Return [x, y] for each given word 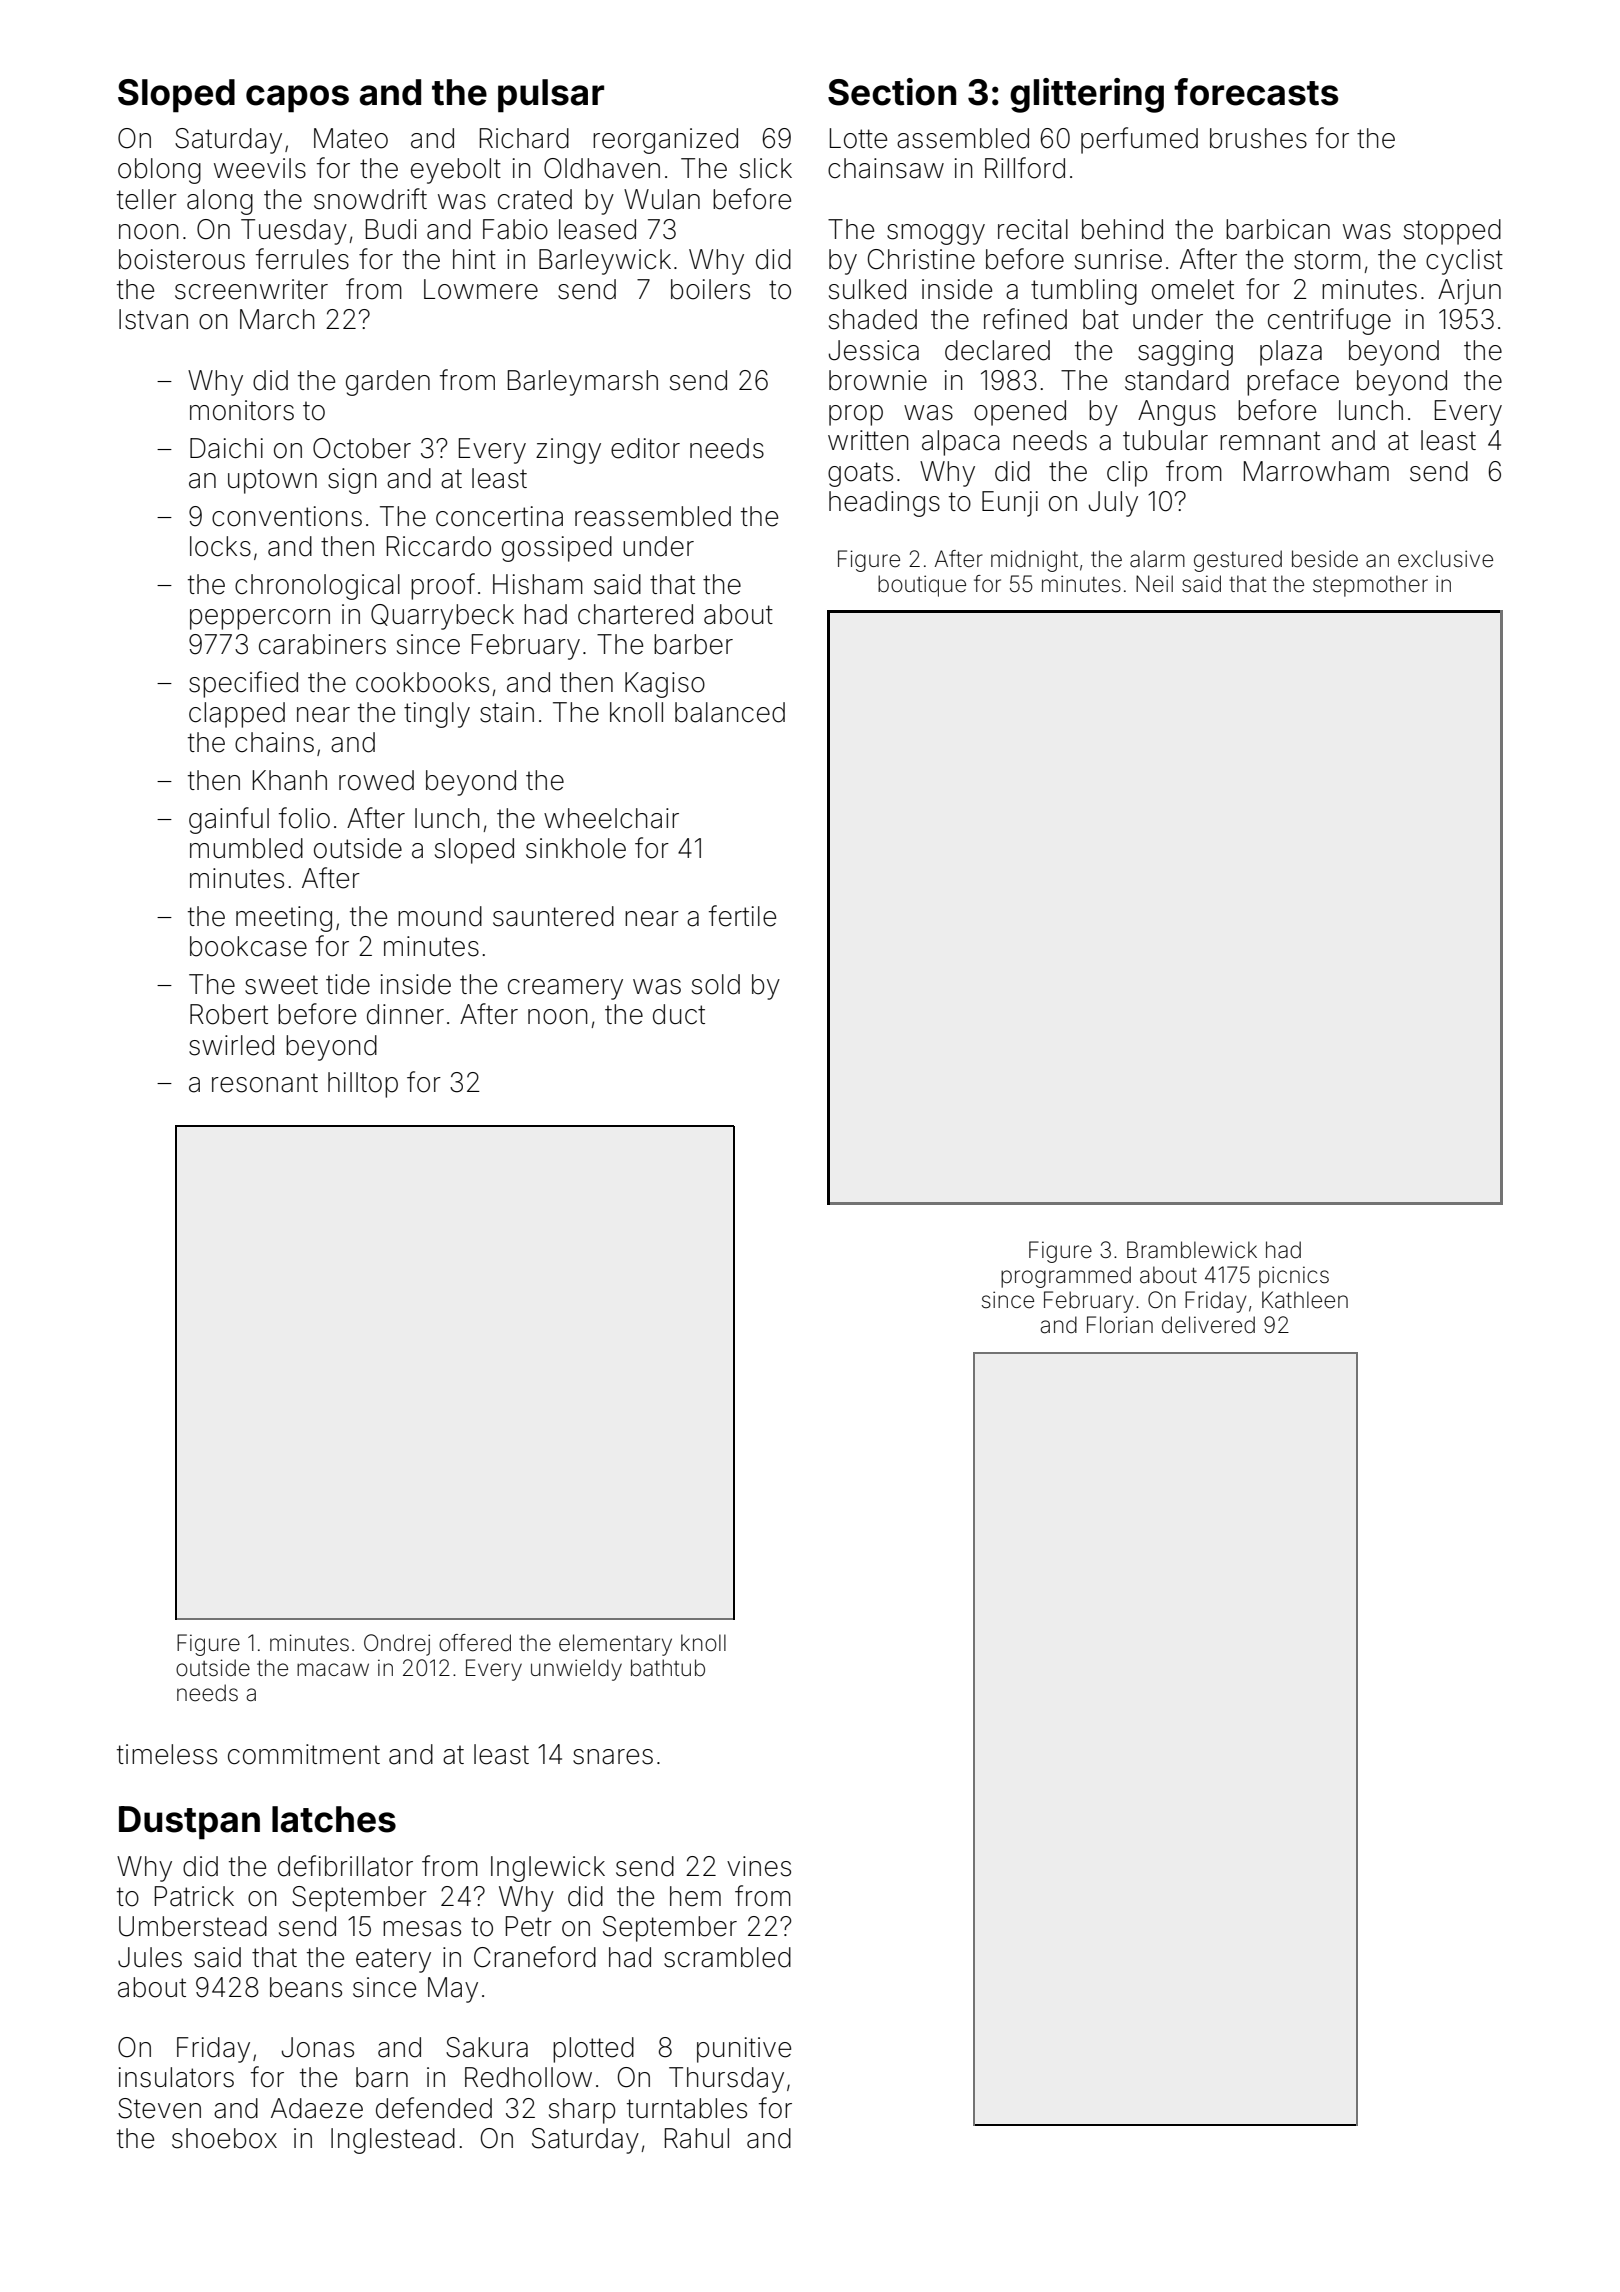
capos [297, 99]
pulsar [551, 96]
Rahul [697, 2138]
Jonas [318, 2047]
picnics [1294, 1277]
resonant [265, 1083]
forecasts [1256, 92]
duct [679, 1014]
